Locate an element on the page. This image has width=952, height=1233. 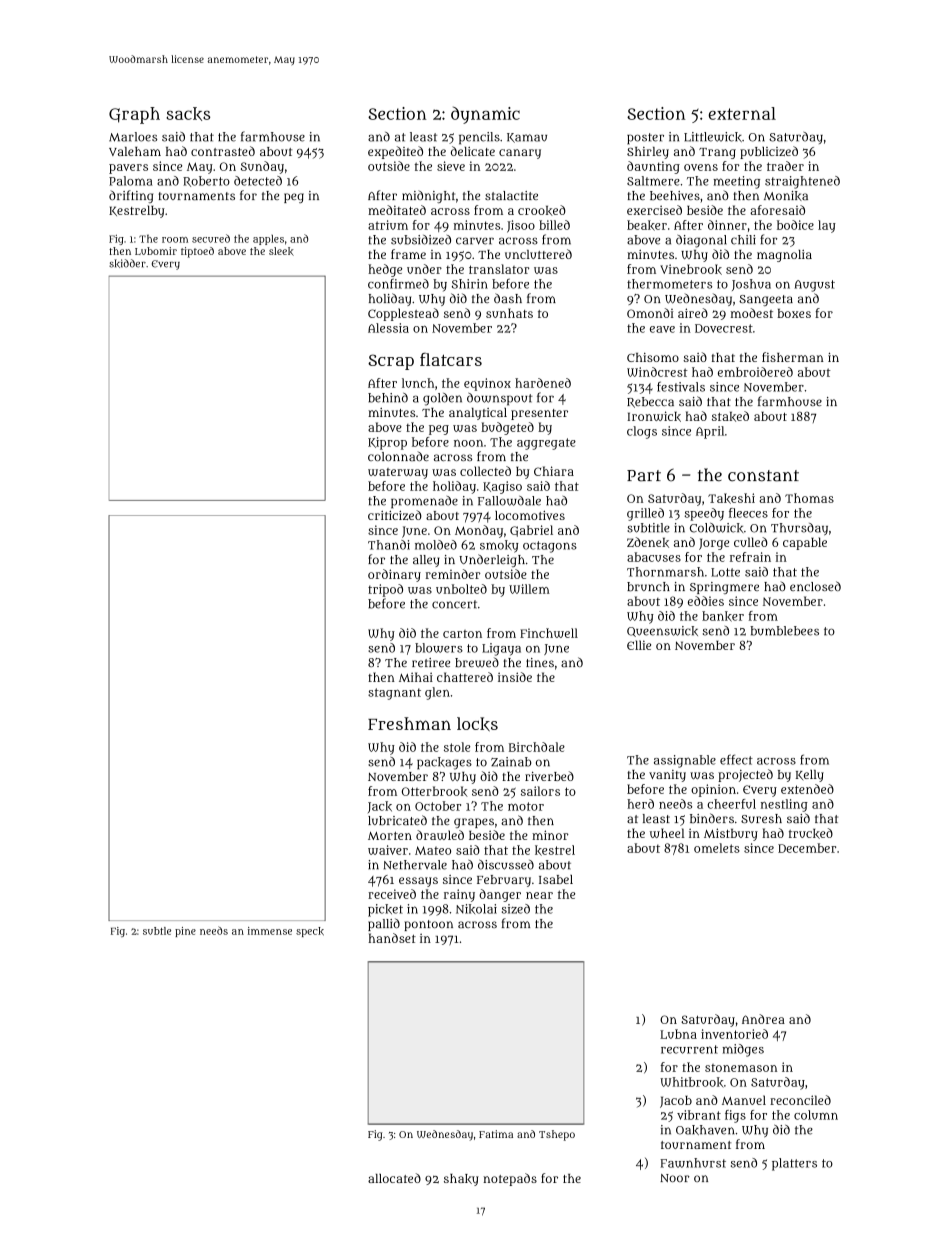
analytical is located at coordinates (478, 414).
